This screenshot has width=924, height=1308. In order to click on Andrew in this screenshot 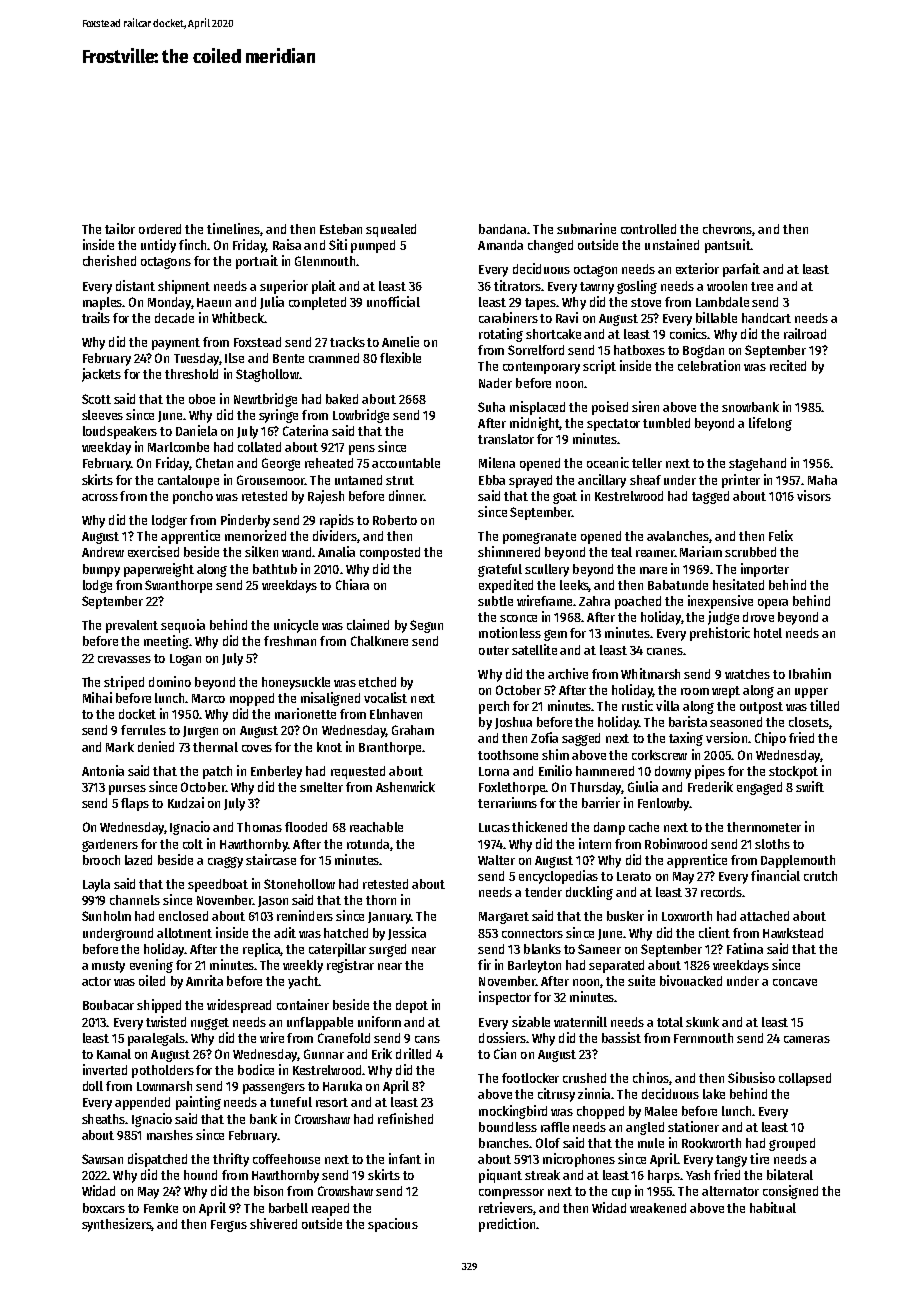, I will do `click(103, 552)`.
